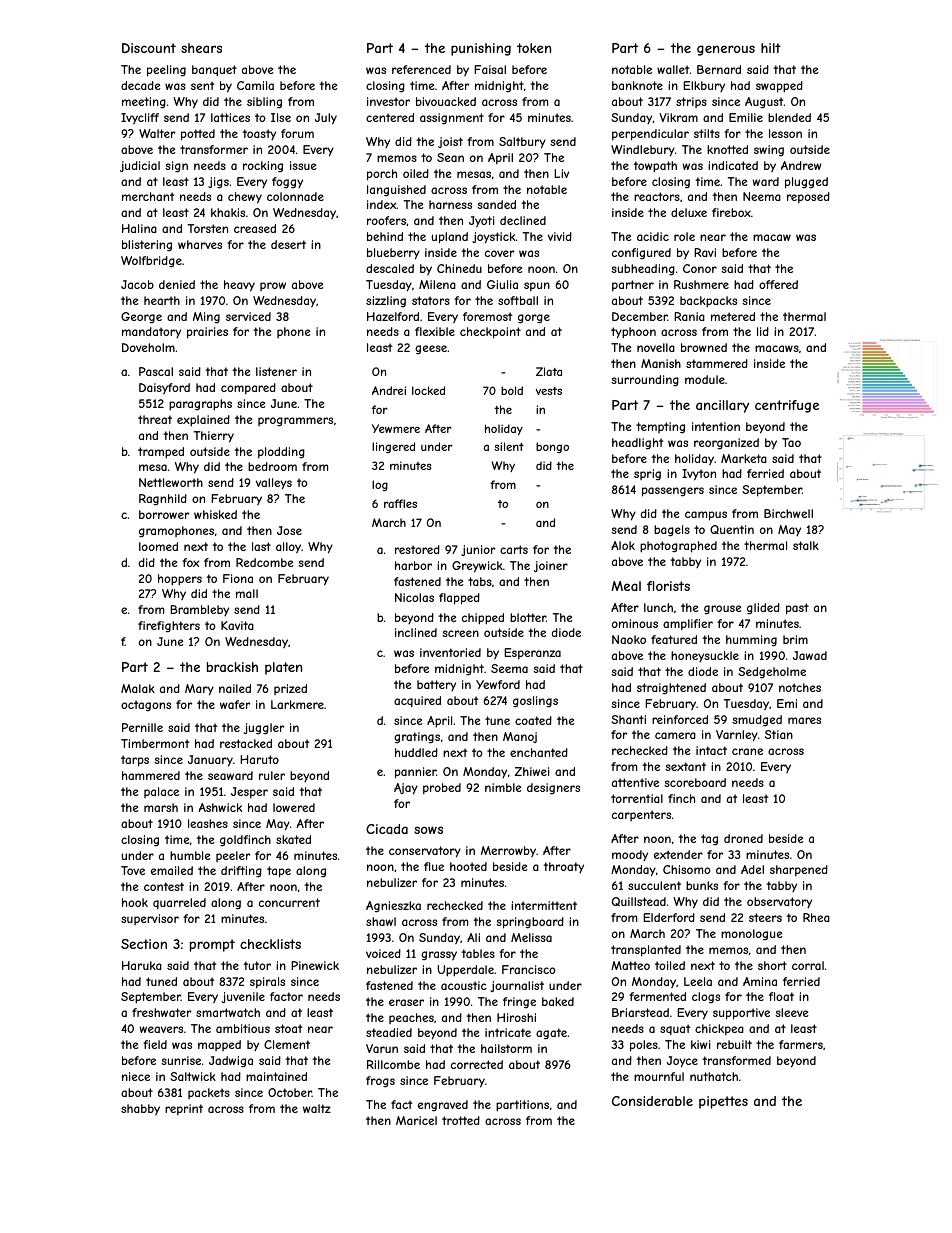 The height and width of the page is (1233, 952). What do you see at coordinates (481, 49) in the page?
I see `punishing` at bounding box center [481, 49].
